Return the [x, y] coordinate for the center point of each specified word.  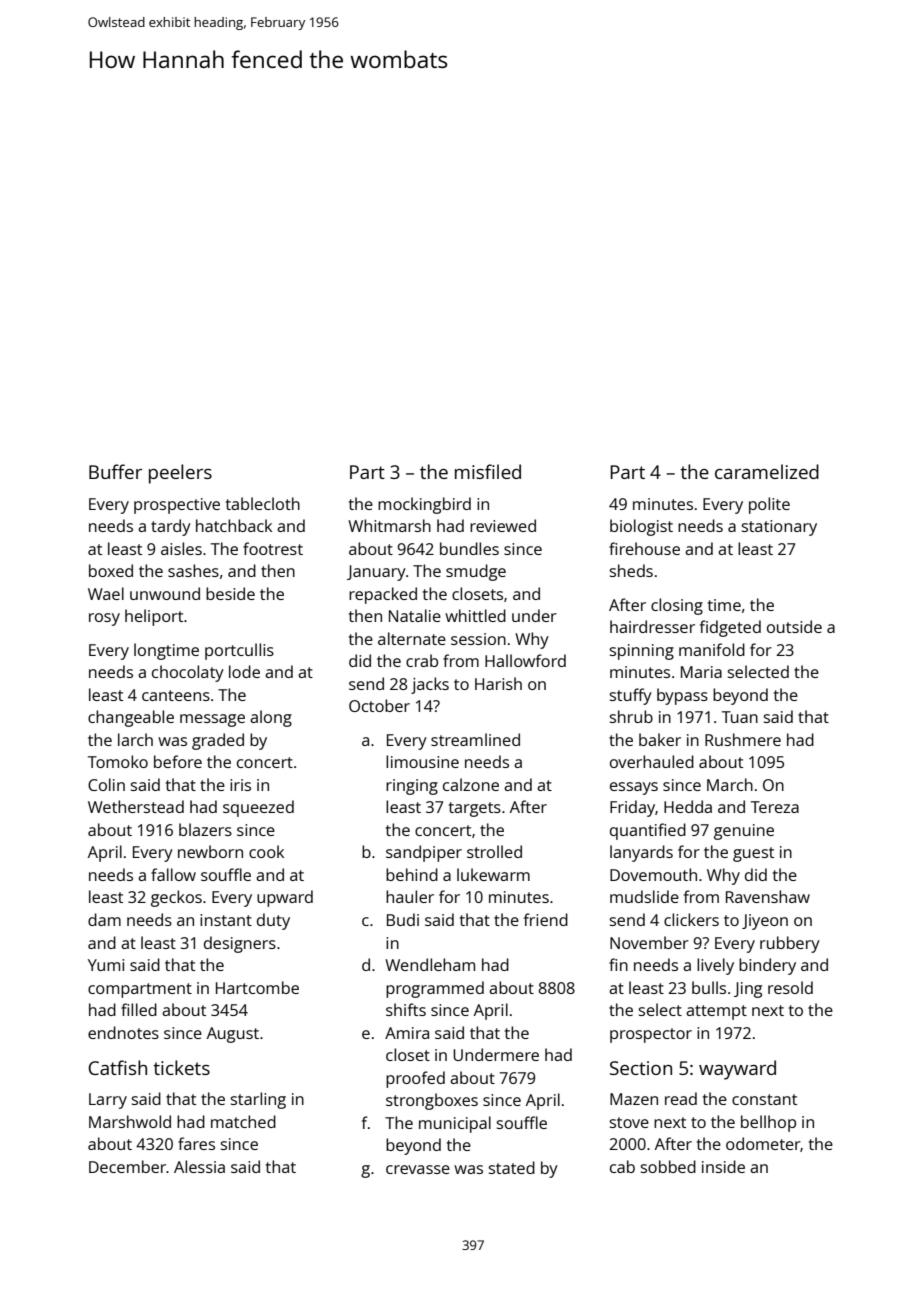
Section [641, 1068]
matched [243, 1121]
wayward [737, 1070]
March [730, 784]
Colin [106, 784]
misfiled [488, 471]
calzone [471, 784]
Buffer [115, 471]
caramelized [767, 471]
